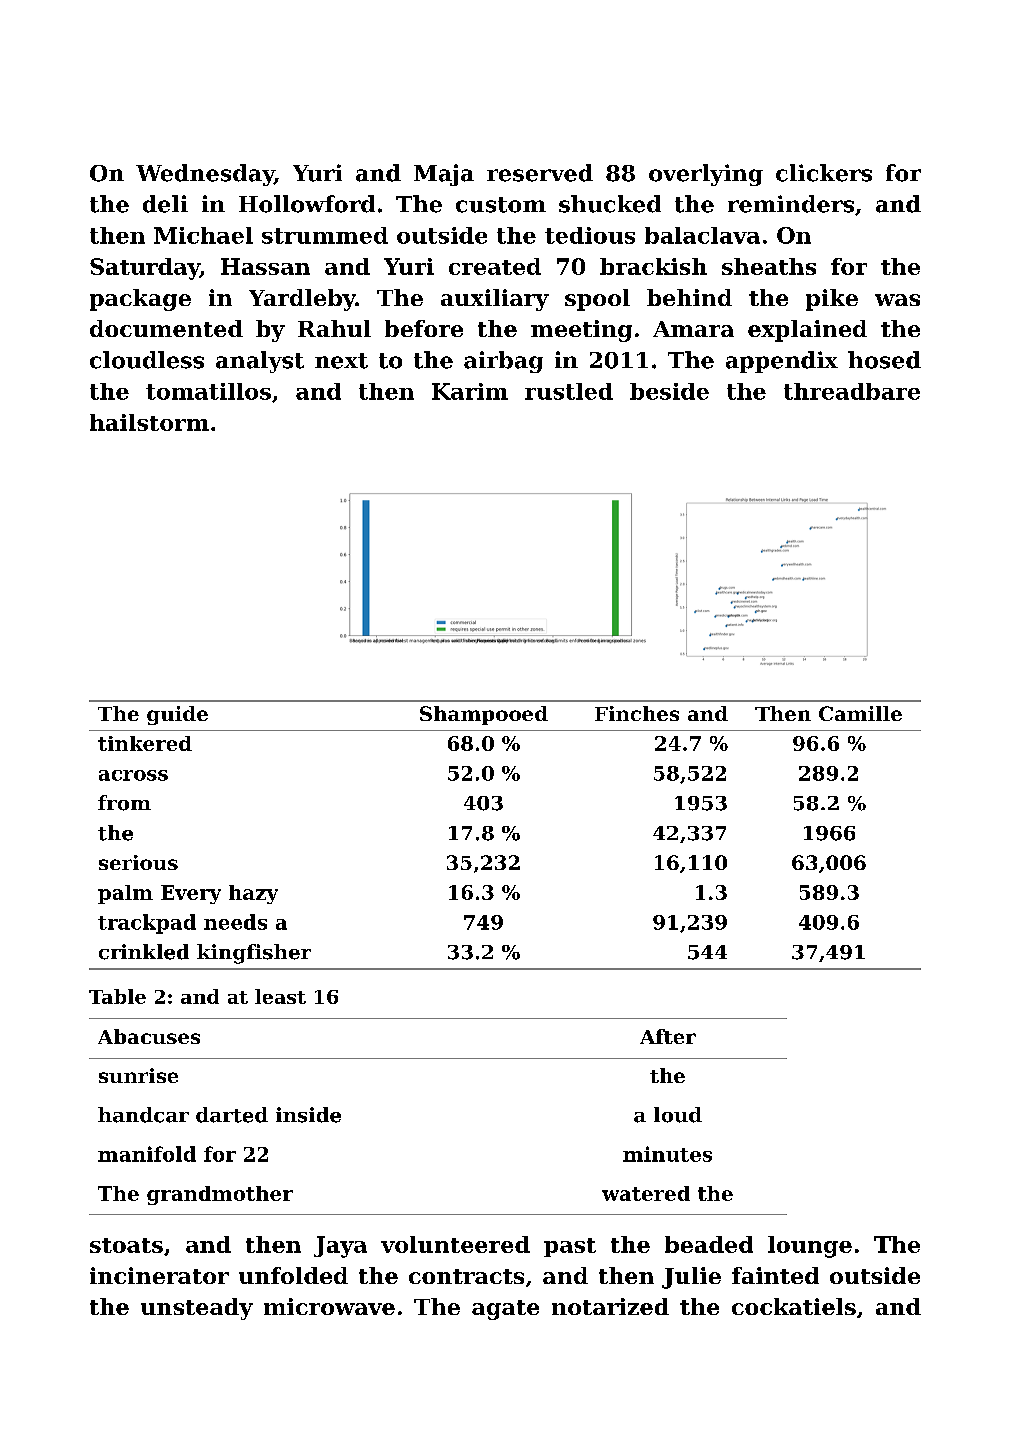  Describe the element at coordinates (253, 894) in the screenshot. I see `hazy` at that location.
